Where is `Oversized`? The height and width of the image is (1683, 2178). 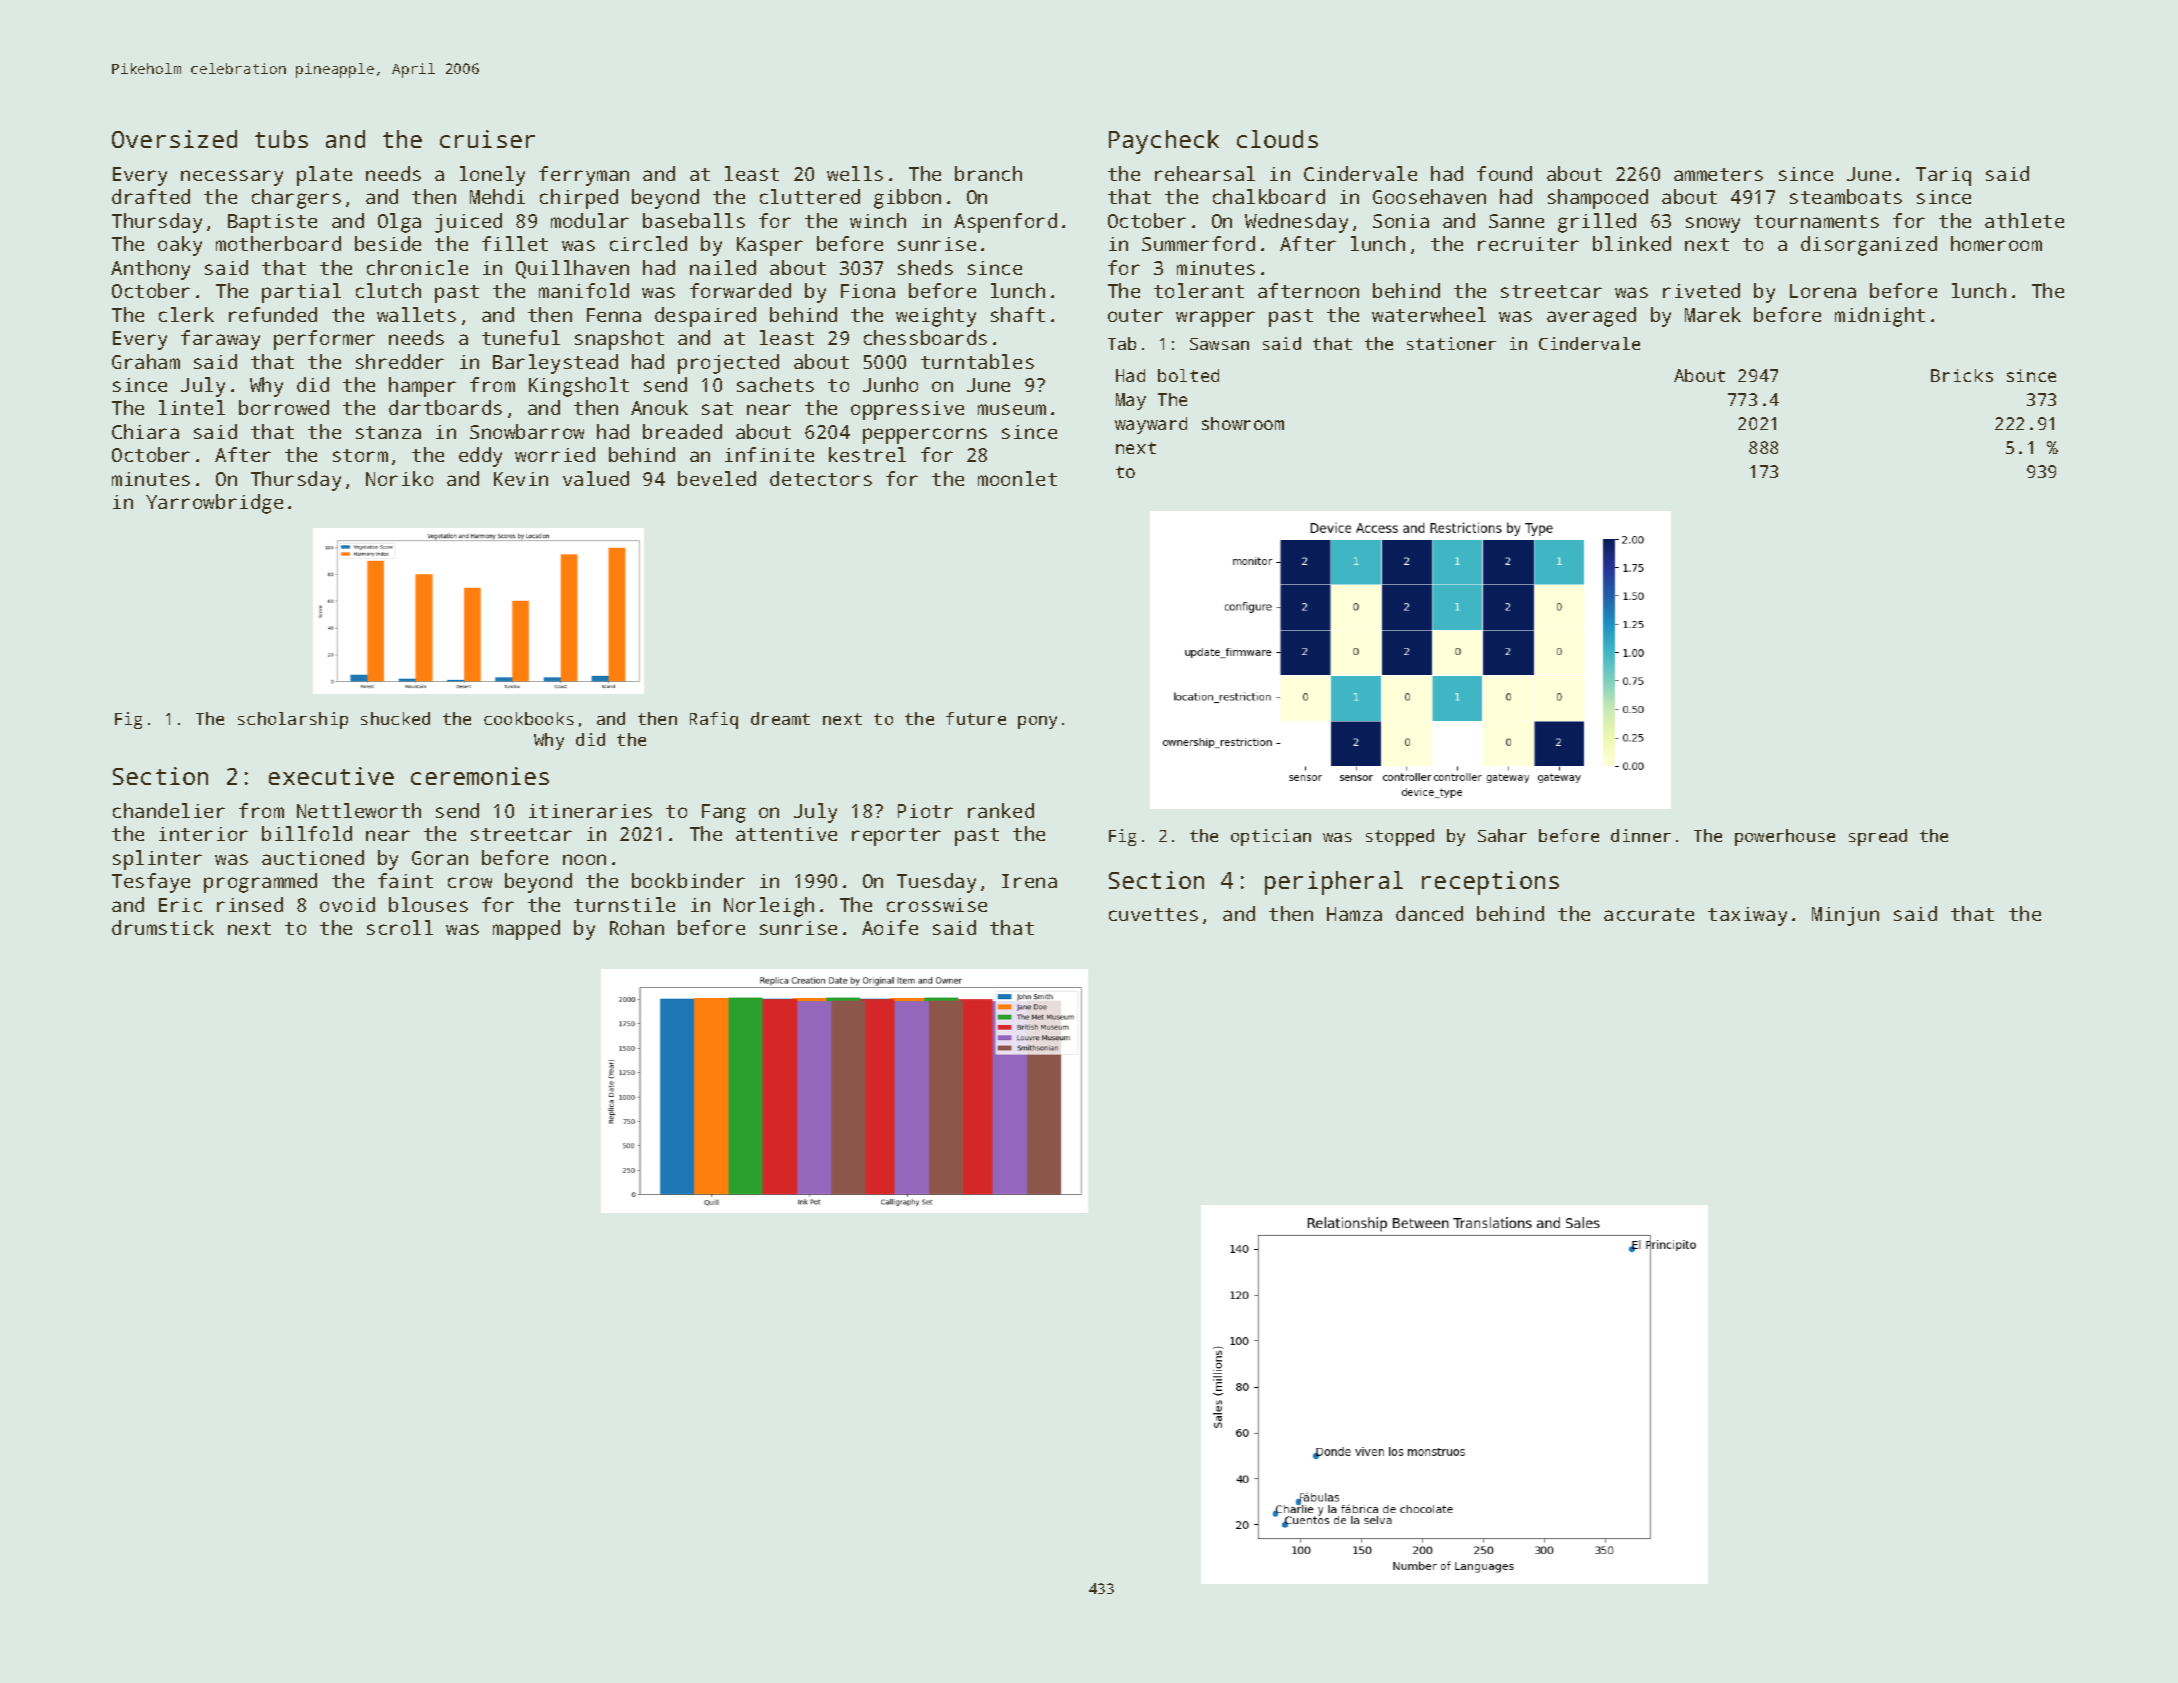
Oversized is located at coordinates (174, 139).
